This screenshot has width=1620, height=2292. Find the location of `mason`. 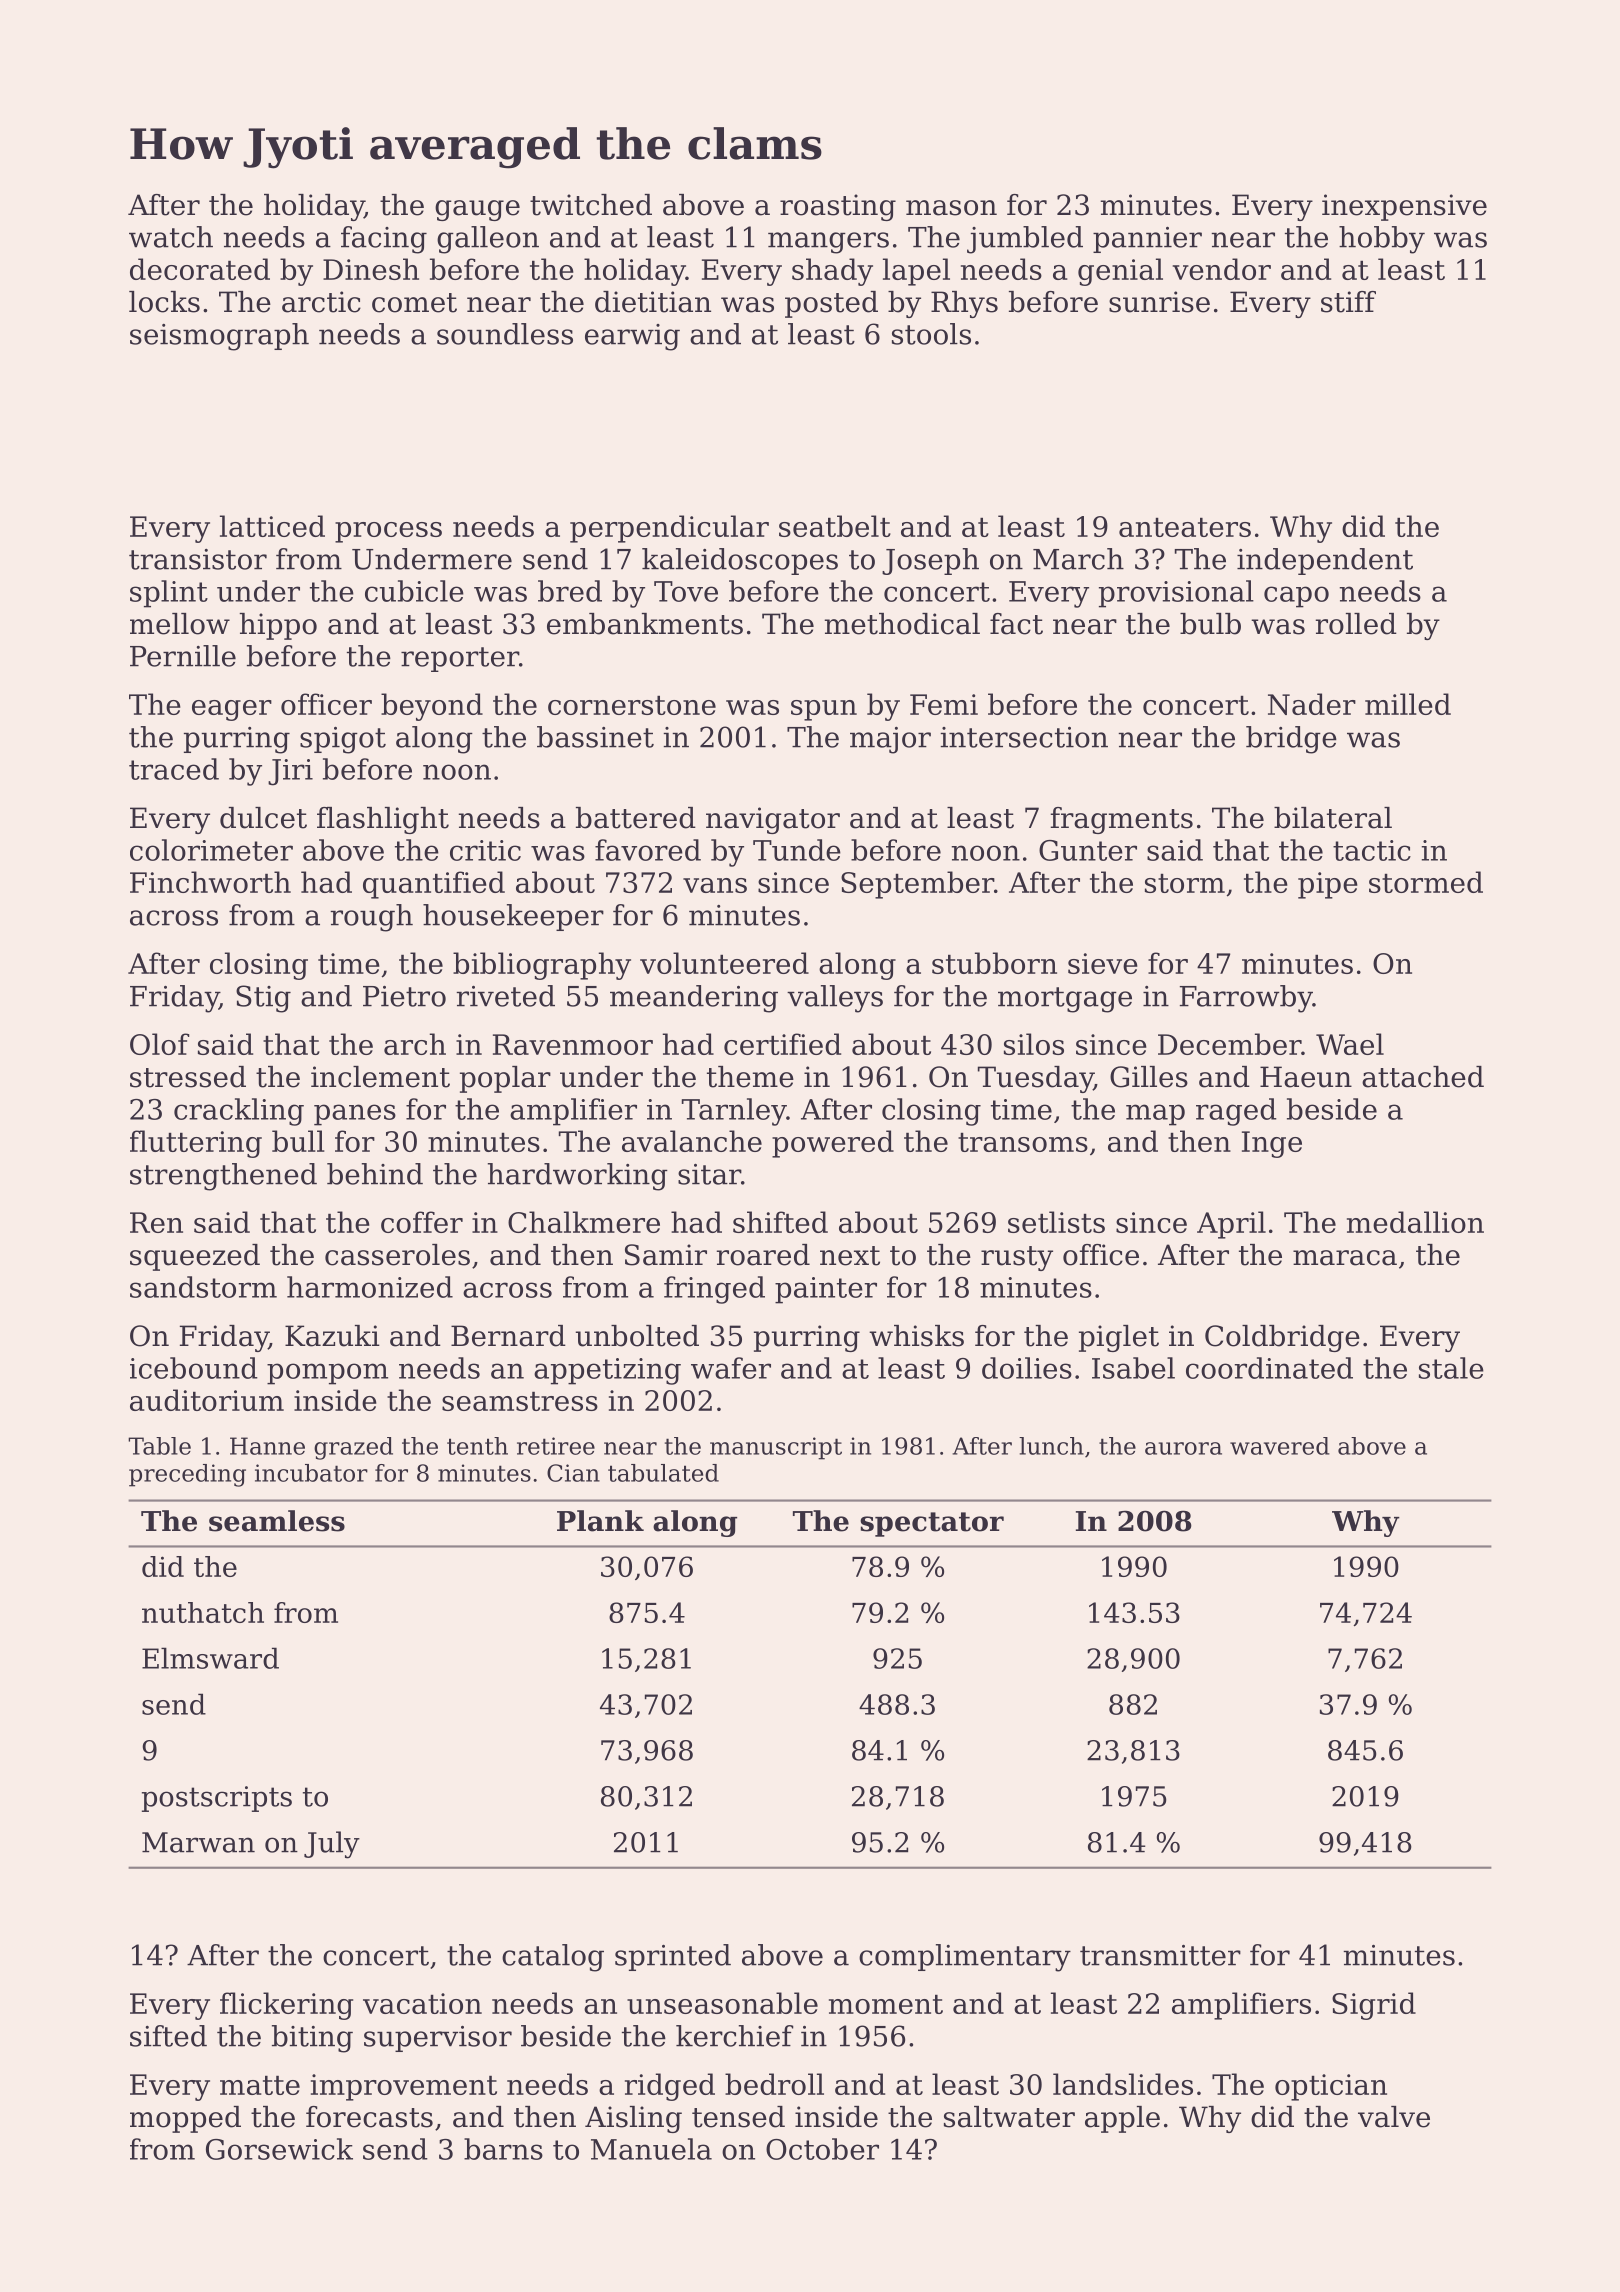

mason is located at coordinates (951, 208).
